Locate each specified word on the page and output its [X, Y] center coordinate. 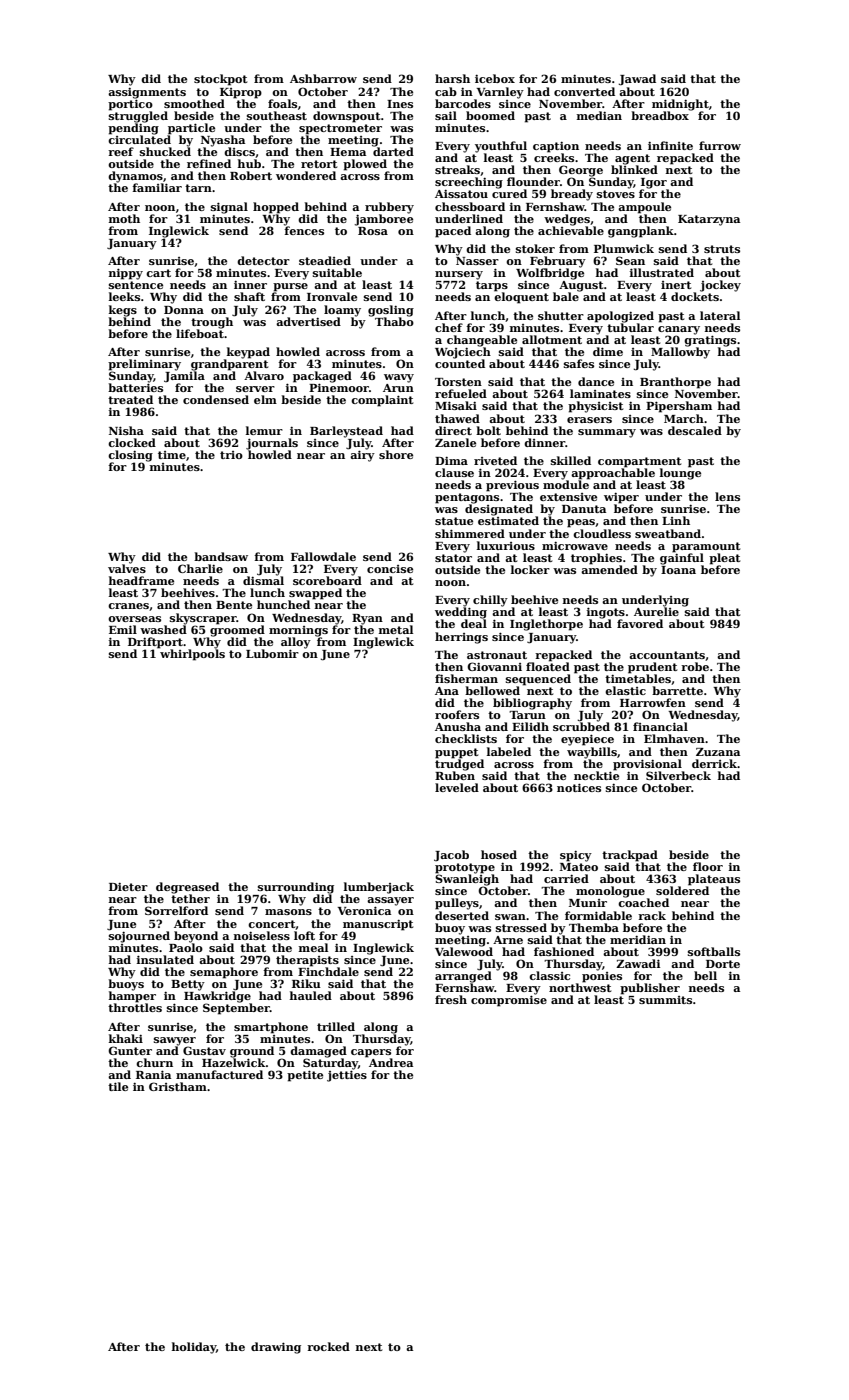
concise [390, 569]
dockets [695, 296]
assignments [147, 93]
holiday [194, 1348]
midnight [680, 105]
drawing [276, 1348]
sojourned [139, 937]
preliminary [144, 365]
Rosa [373, 231]
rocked [328, 1346]
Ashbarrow [323, 78]
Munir [588, 903]
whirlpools [192, 655]
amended [609, 569]
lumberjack [379, 888]
